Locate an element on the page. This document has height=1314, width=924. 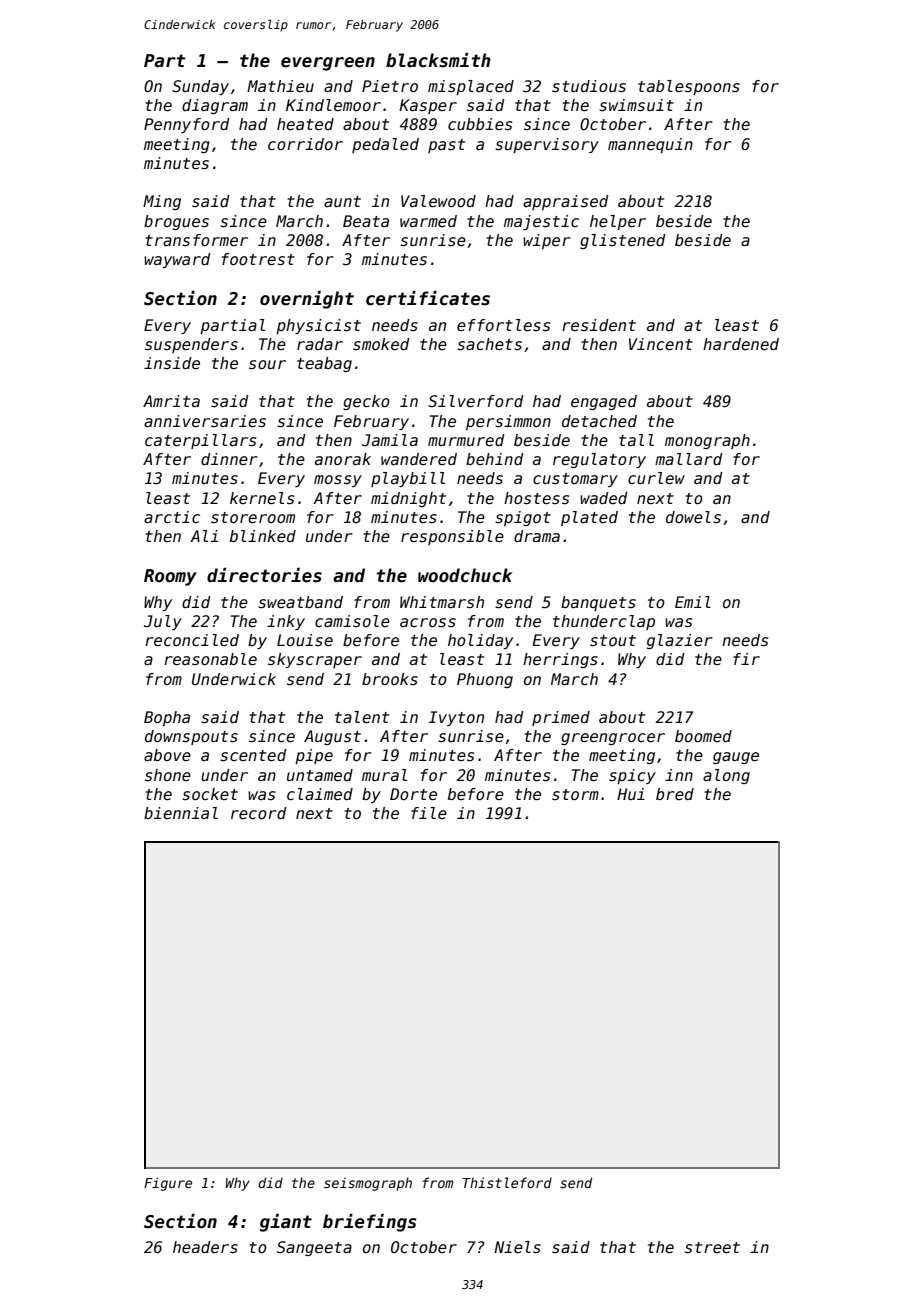
seismograph is located at coordinates (368, 1184).
